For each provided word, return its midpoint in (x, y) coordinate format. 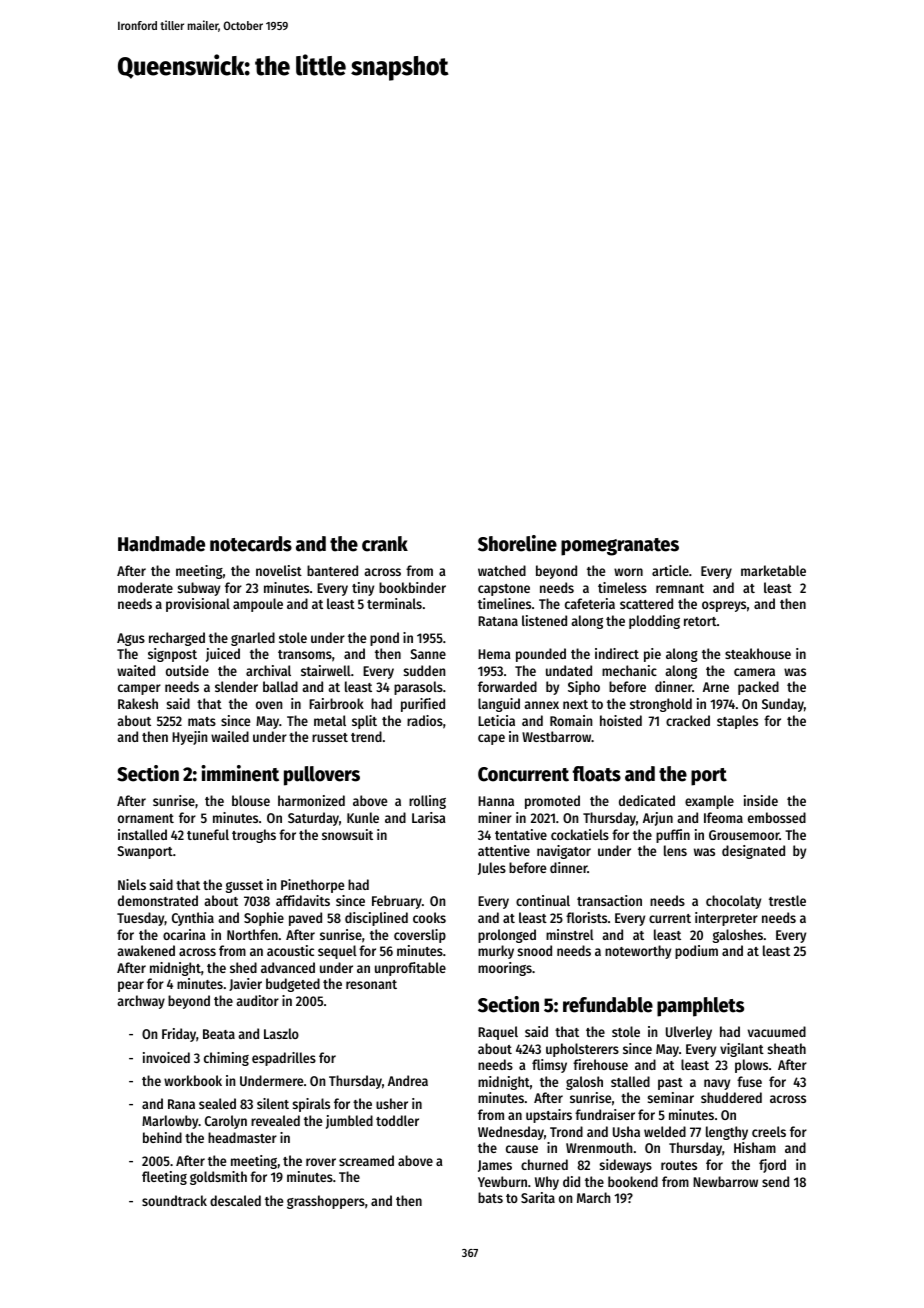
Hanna (496, 801)
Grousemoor (744, 835)
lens (675, 850)
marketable (773, 570)
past (670, 1084)
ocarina (184, 934)
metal (330, 720)
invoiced (166, 1057)
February (397, 902)
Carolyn (226, 1122)
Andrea (408, 1080)
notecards (251, 544)
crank (385, 544)
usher (392, 1103)
